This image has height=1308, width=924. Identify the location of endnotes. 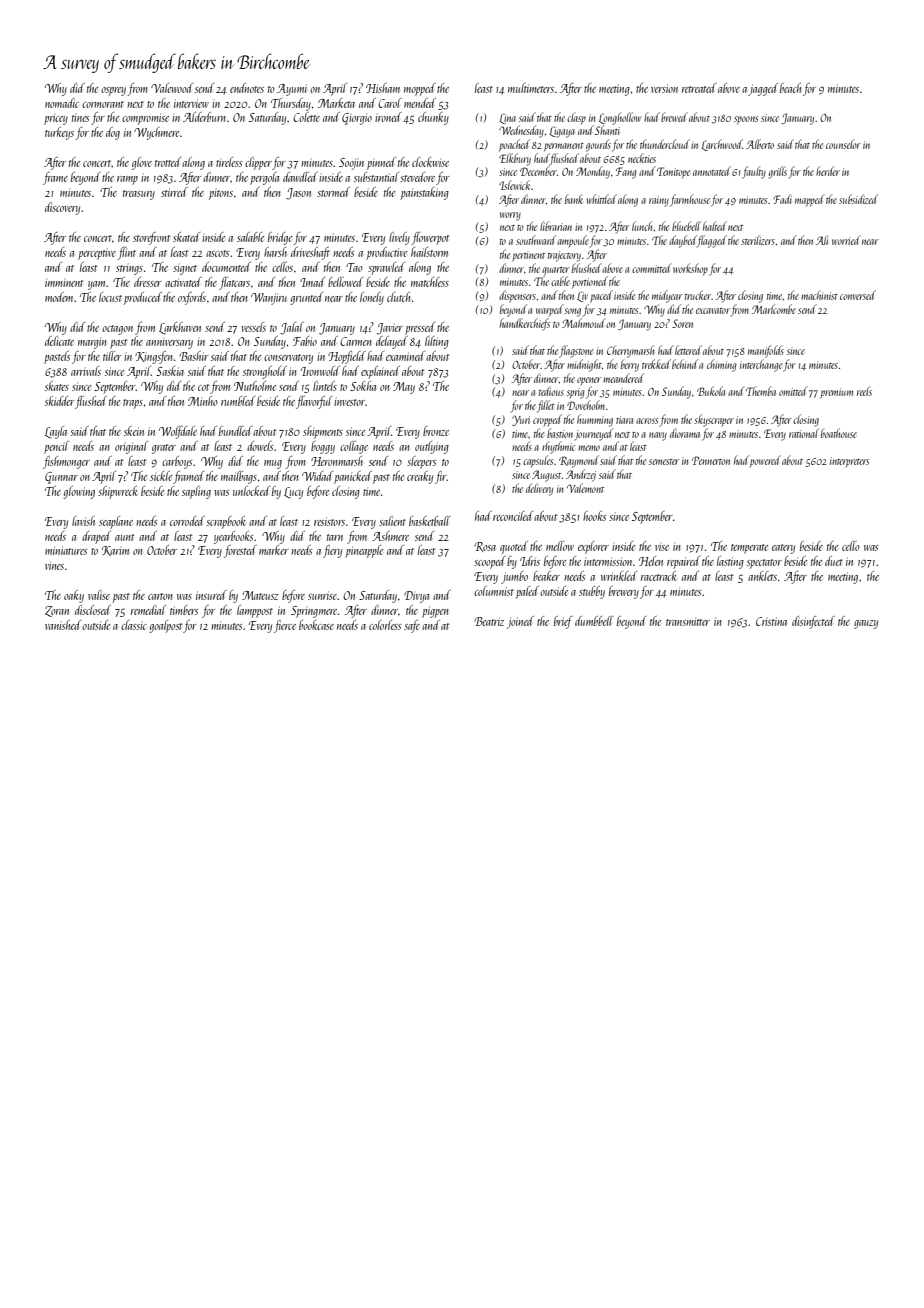
(247, 88).
